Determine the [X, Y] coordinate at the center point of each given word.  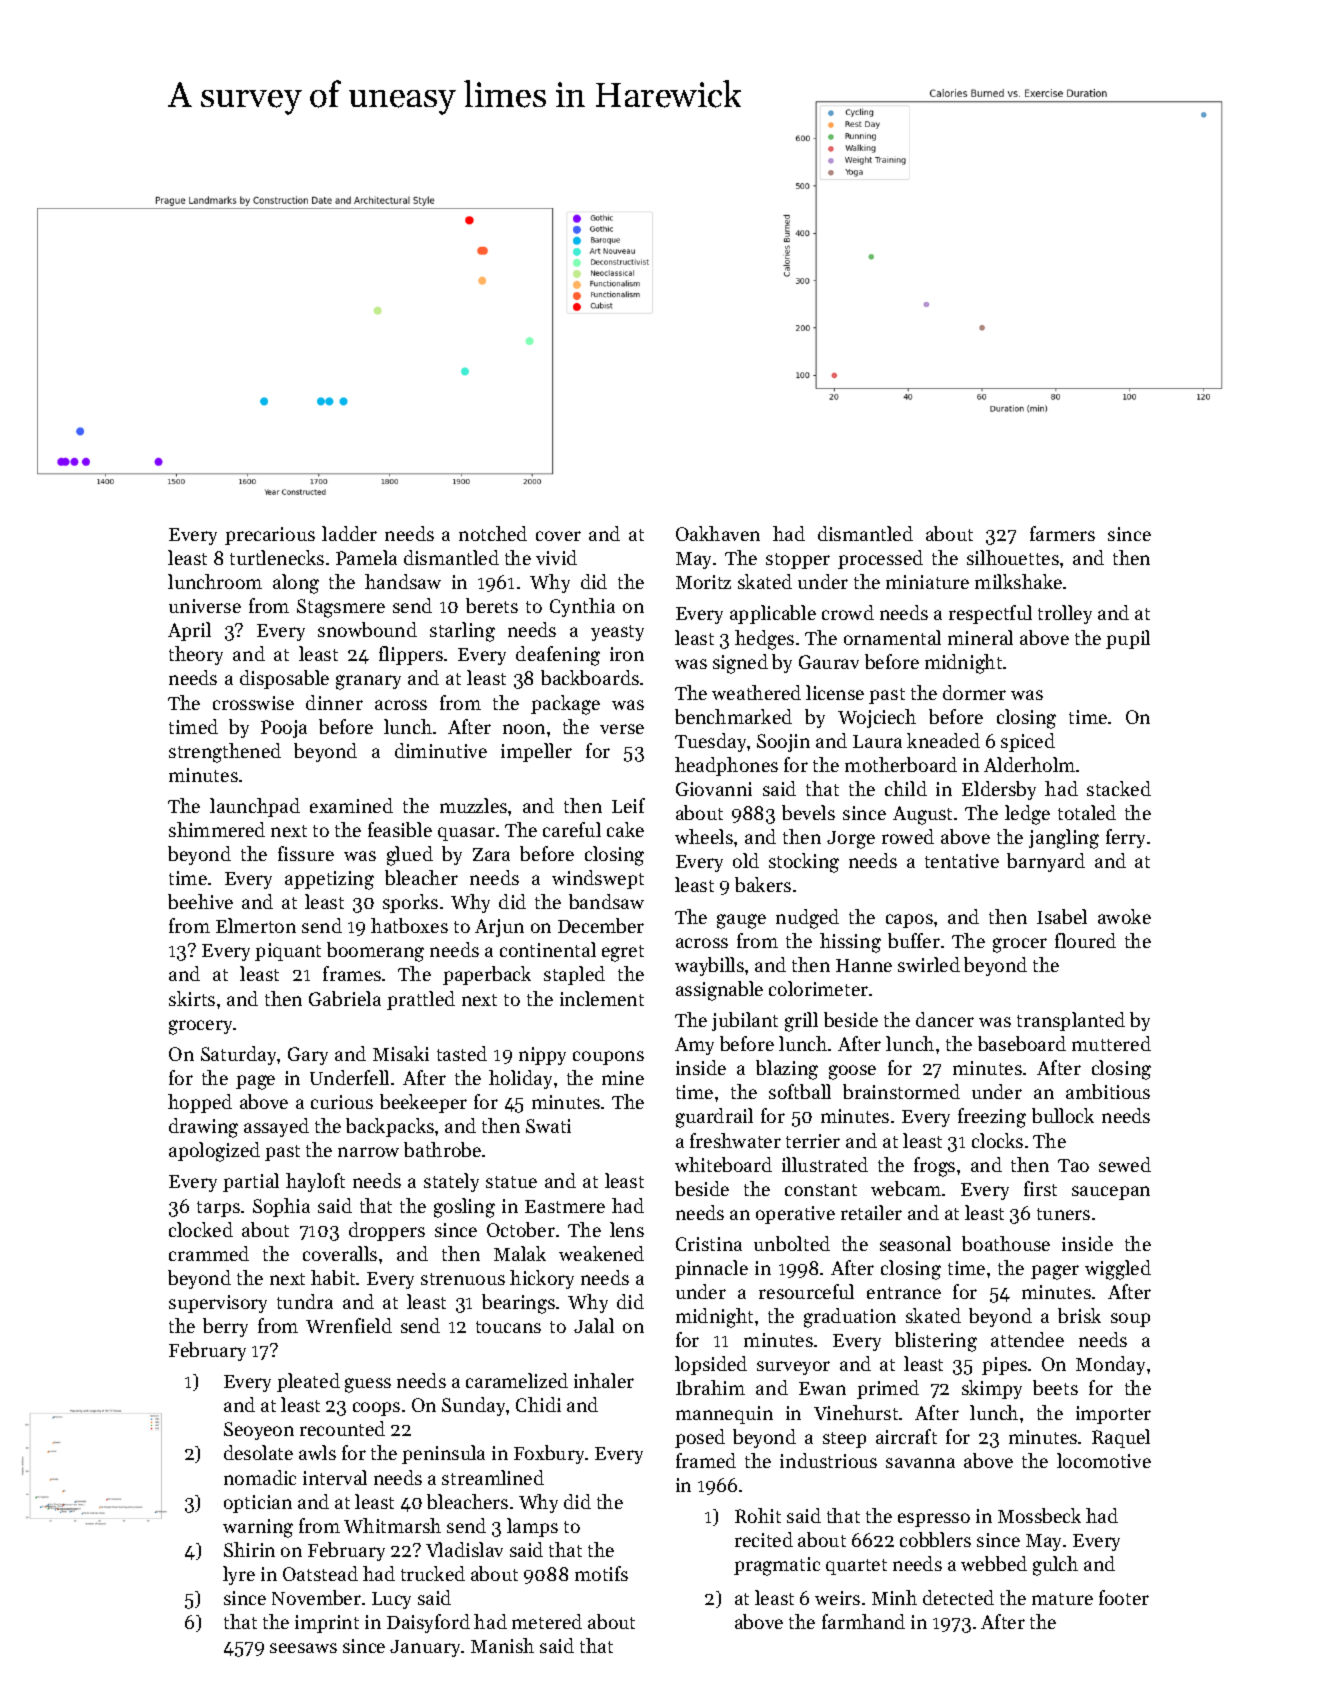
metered [547, 1621]
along [296, 584]
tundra [305, 1301]
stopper [798, 561]
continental [548, 949]
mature [1062, 1599]
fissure [306, 853]
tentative [962, 861]
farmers [1062, 533]
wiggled [1118, 1270]
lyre [239, 1575]
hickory [542, 1279]
